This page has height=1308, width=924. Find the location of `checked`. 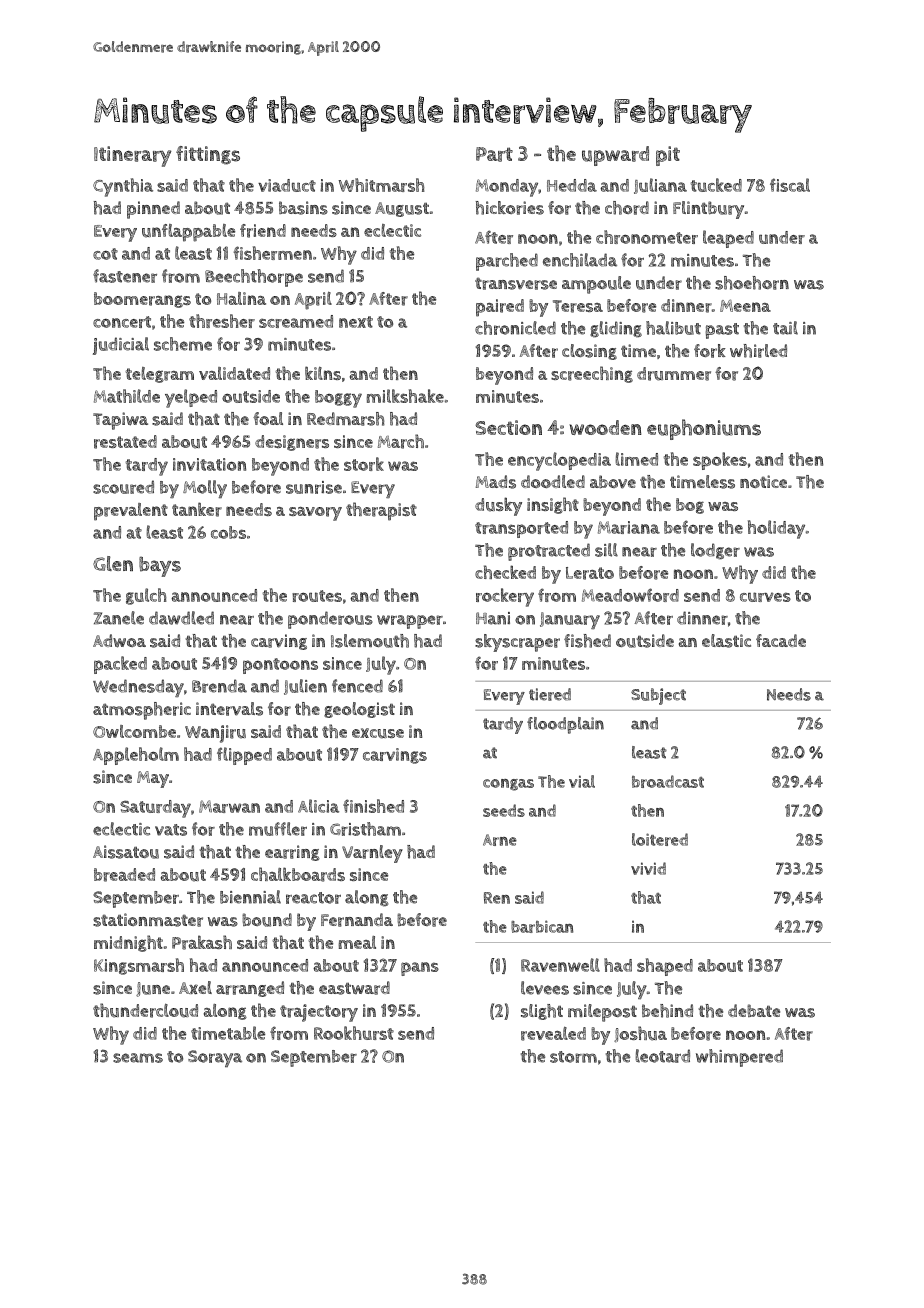

checked is located at coordinates (505, 572).
